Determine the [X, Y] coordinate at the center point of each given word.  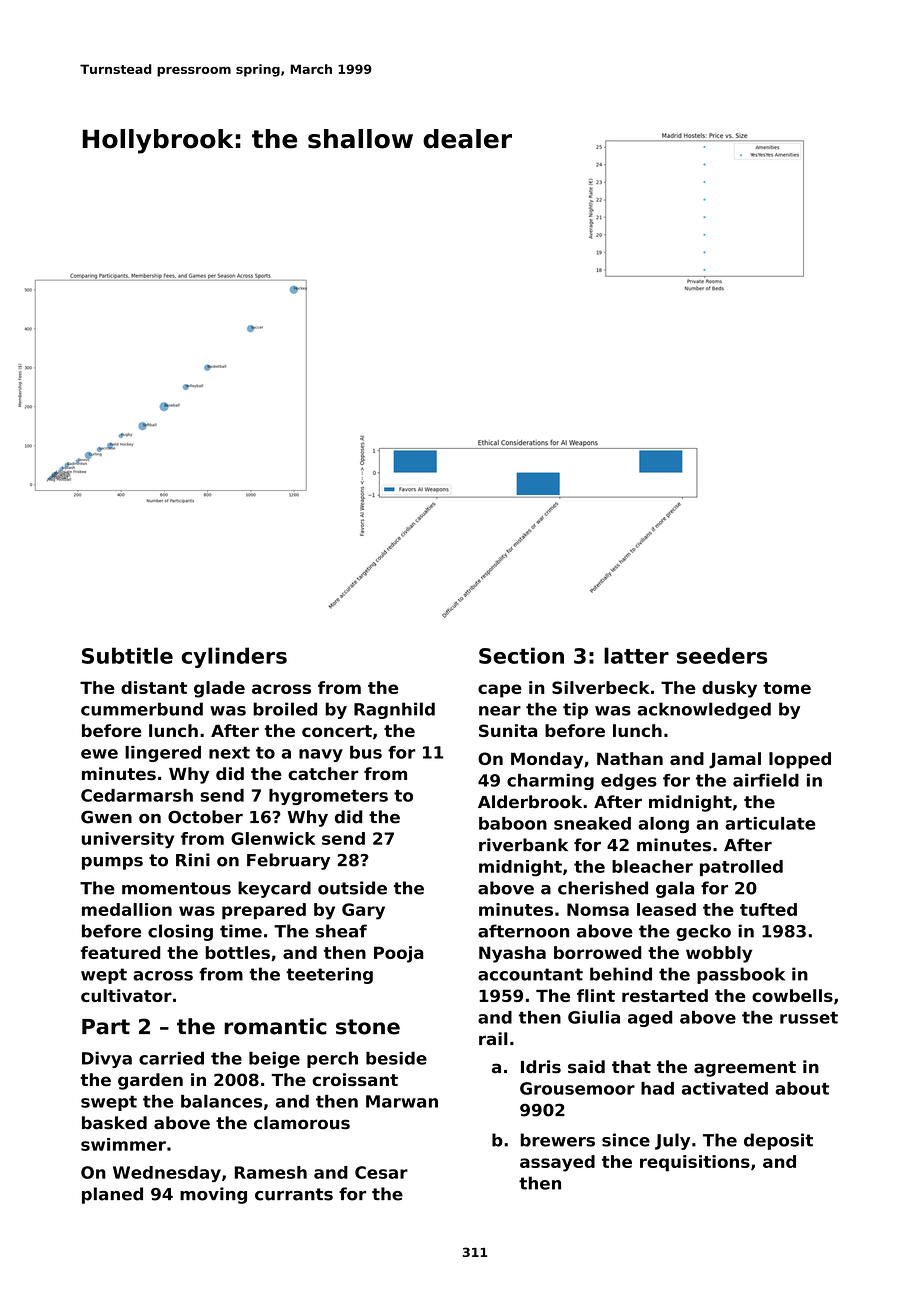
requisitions [695, 1163]
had [657, 1088]
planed [112, 1195]
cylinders [234, 657]
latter [636, 655]
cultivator [126, 995]
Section [521, 655]
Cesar [381, 1172]
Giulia [594, 1017]
